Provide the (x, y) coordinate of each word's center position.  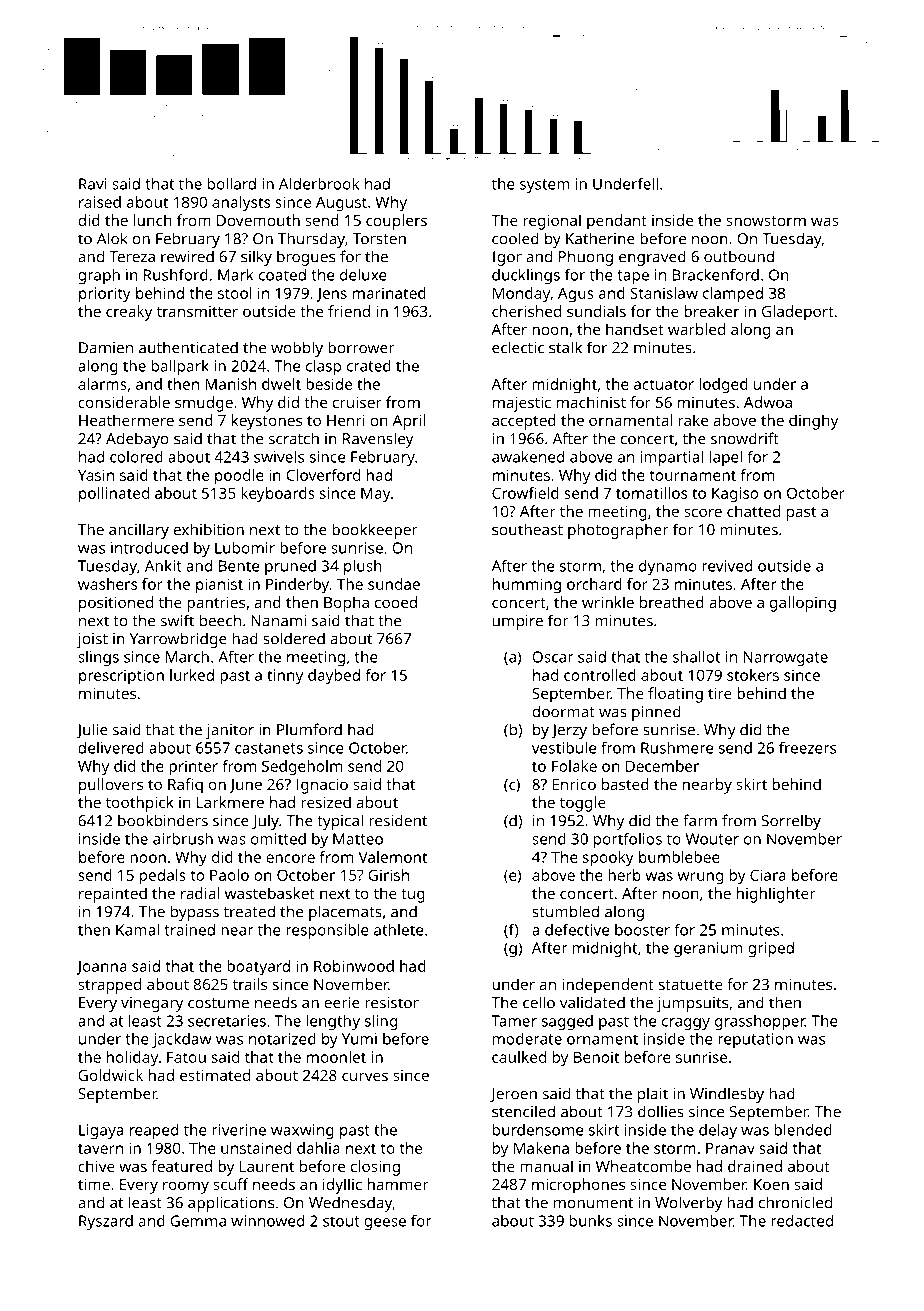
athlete (398, 930)
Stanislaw (664, 293)
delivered (111, 748)
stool (235, 293)
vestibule (564, 748)
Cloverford (323, 475)
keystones (267, 422)
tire (720, 693)
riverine (239, 1130)
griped (771, 949)
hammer (398, 1184)
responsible (327, 931)
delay (718, 1131)
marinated (389, 293)
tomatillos (651, 493)
